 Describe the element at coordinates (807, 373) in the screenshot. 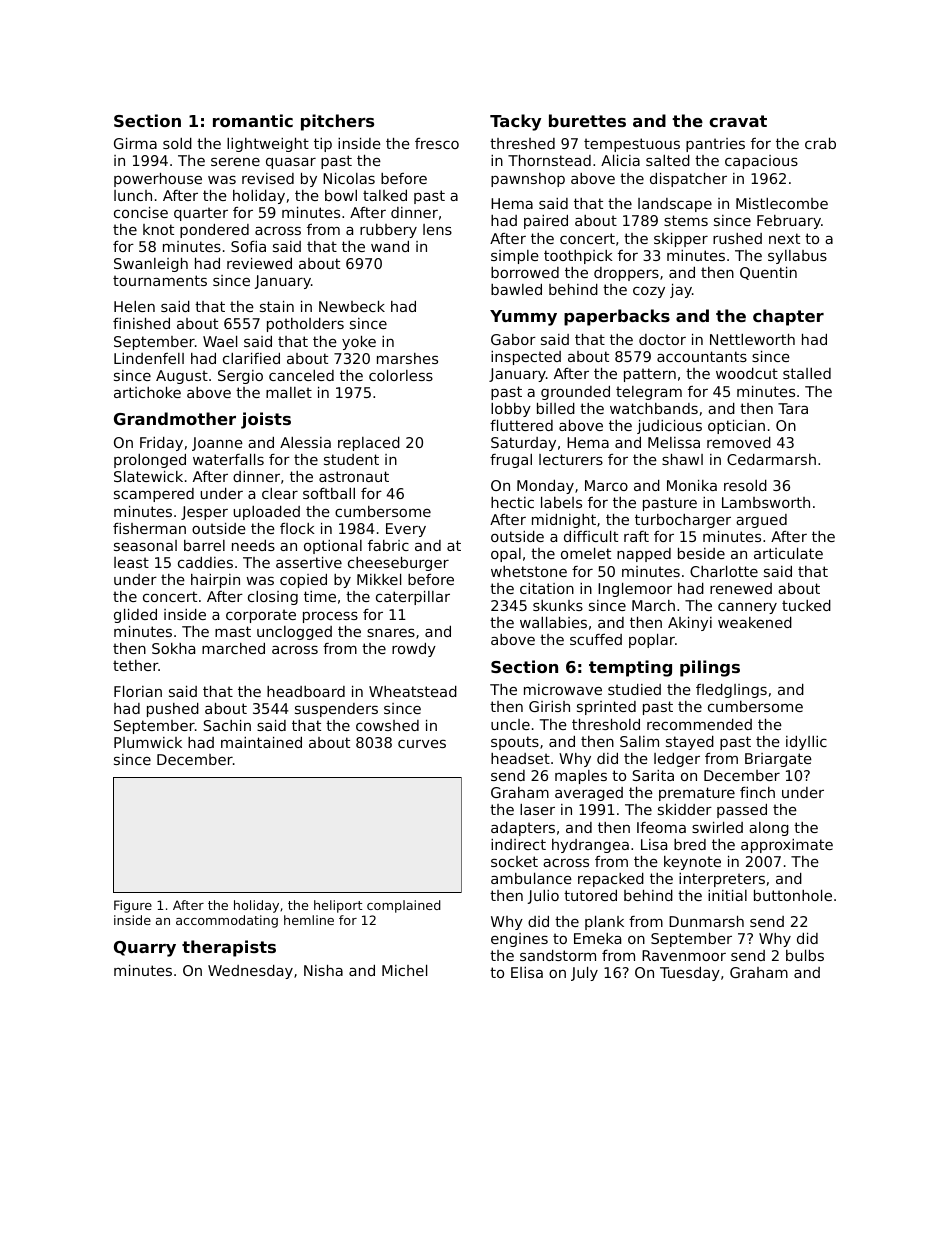

I see `stalled` at that location.
